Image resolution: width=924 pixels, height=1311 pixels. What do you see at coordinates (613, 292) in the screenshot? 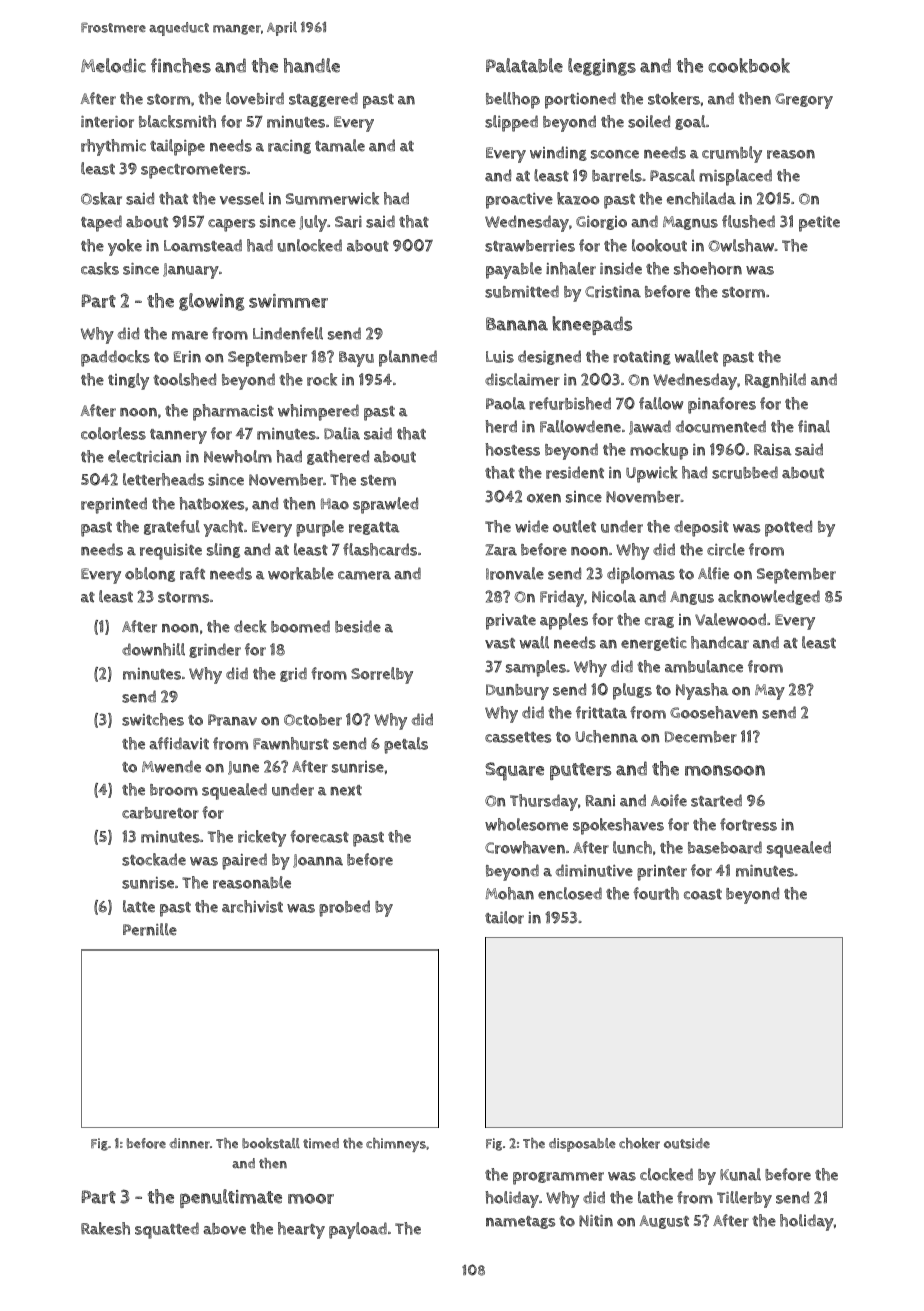
I see `Cristina` at bounding box center [613, 292].
